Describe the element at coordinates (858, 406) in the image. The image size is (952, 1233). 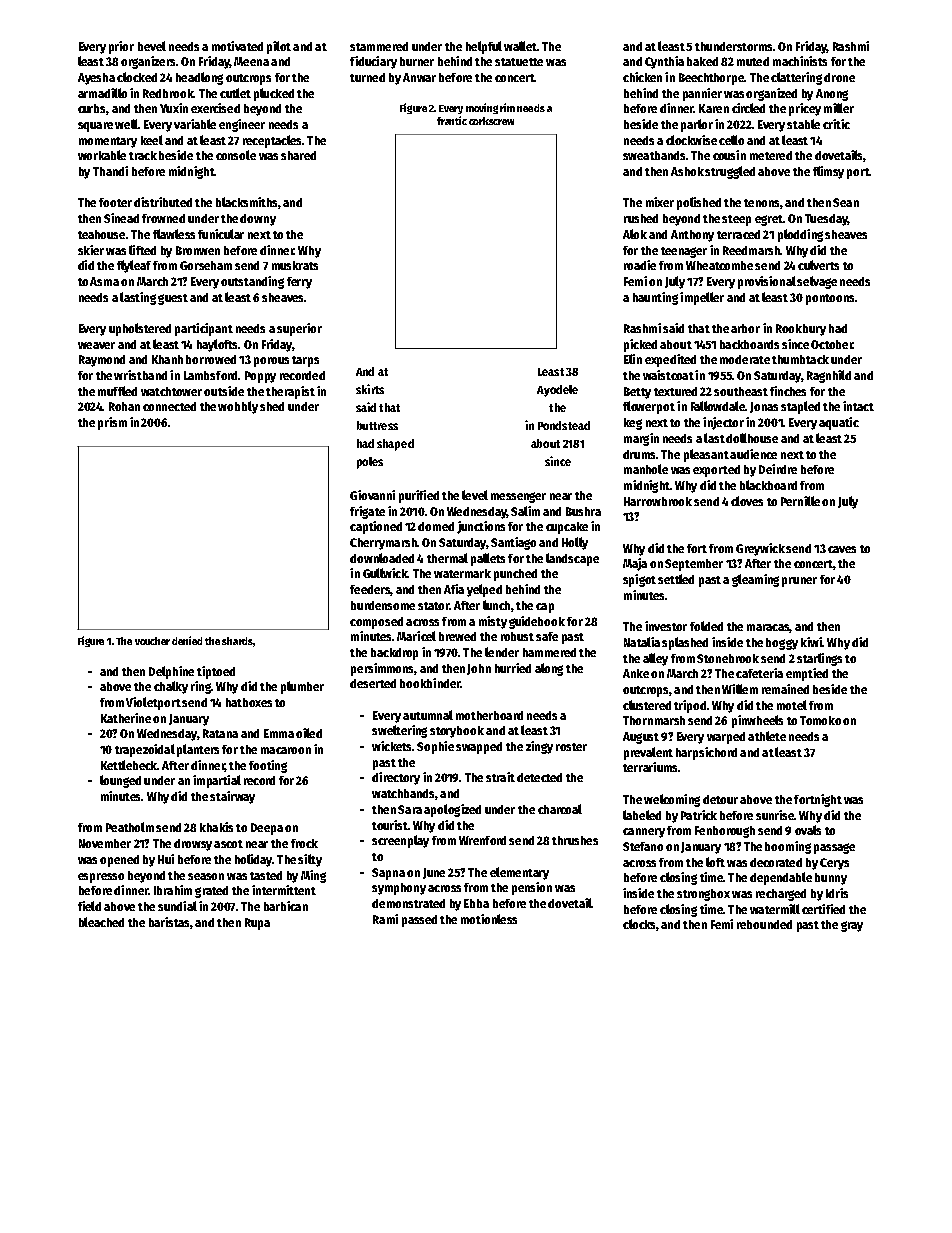
I see `intact` at that location.
